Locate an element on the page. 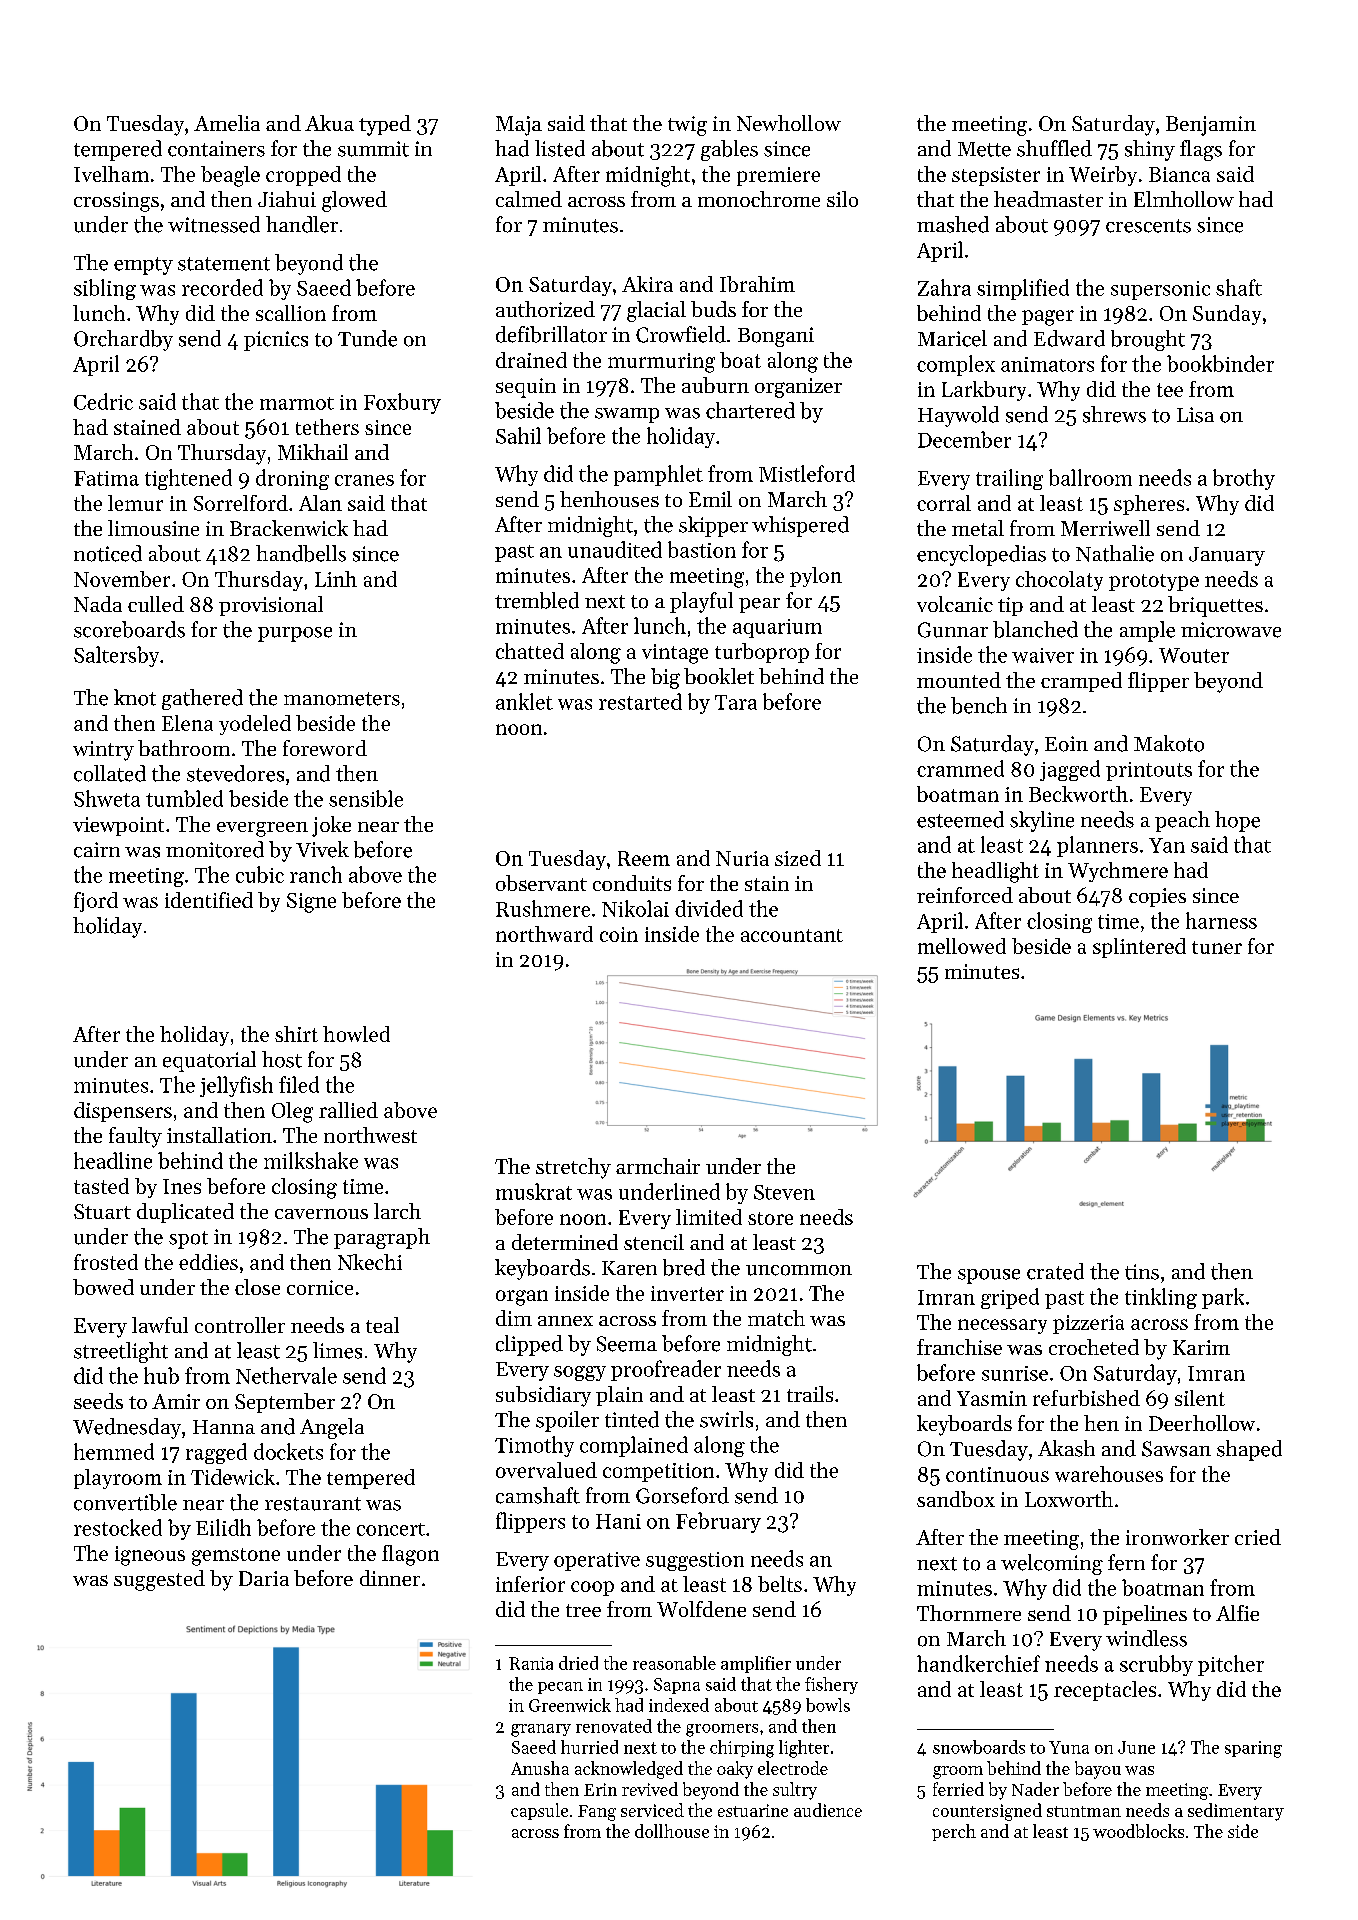 This document has width=1358, height=1920. granary is located at coordinates (541, 1730).
